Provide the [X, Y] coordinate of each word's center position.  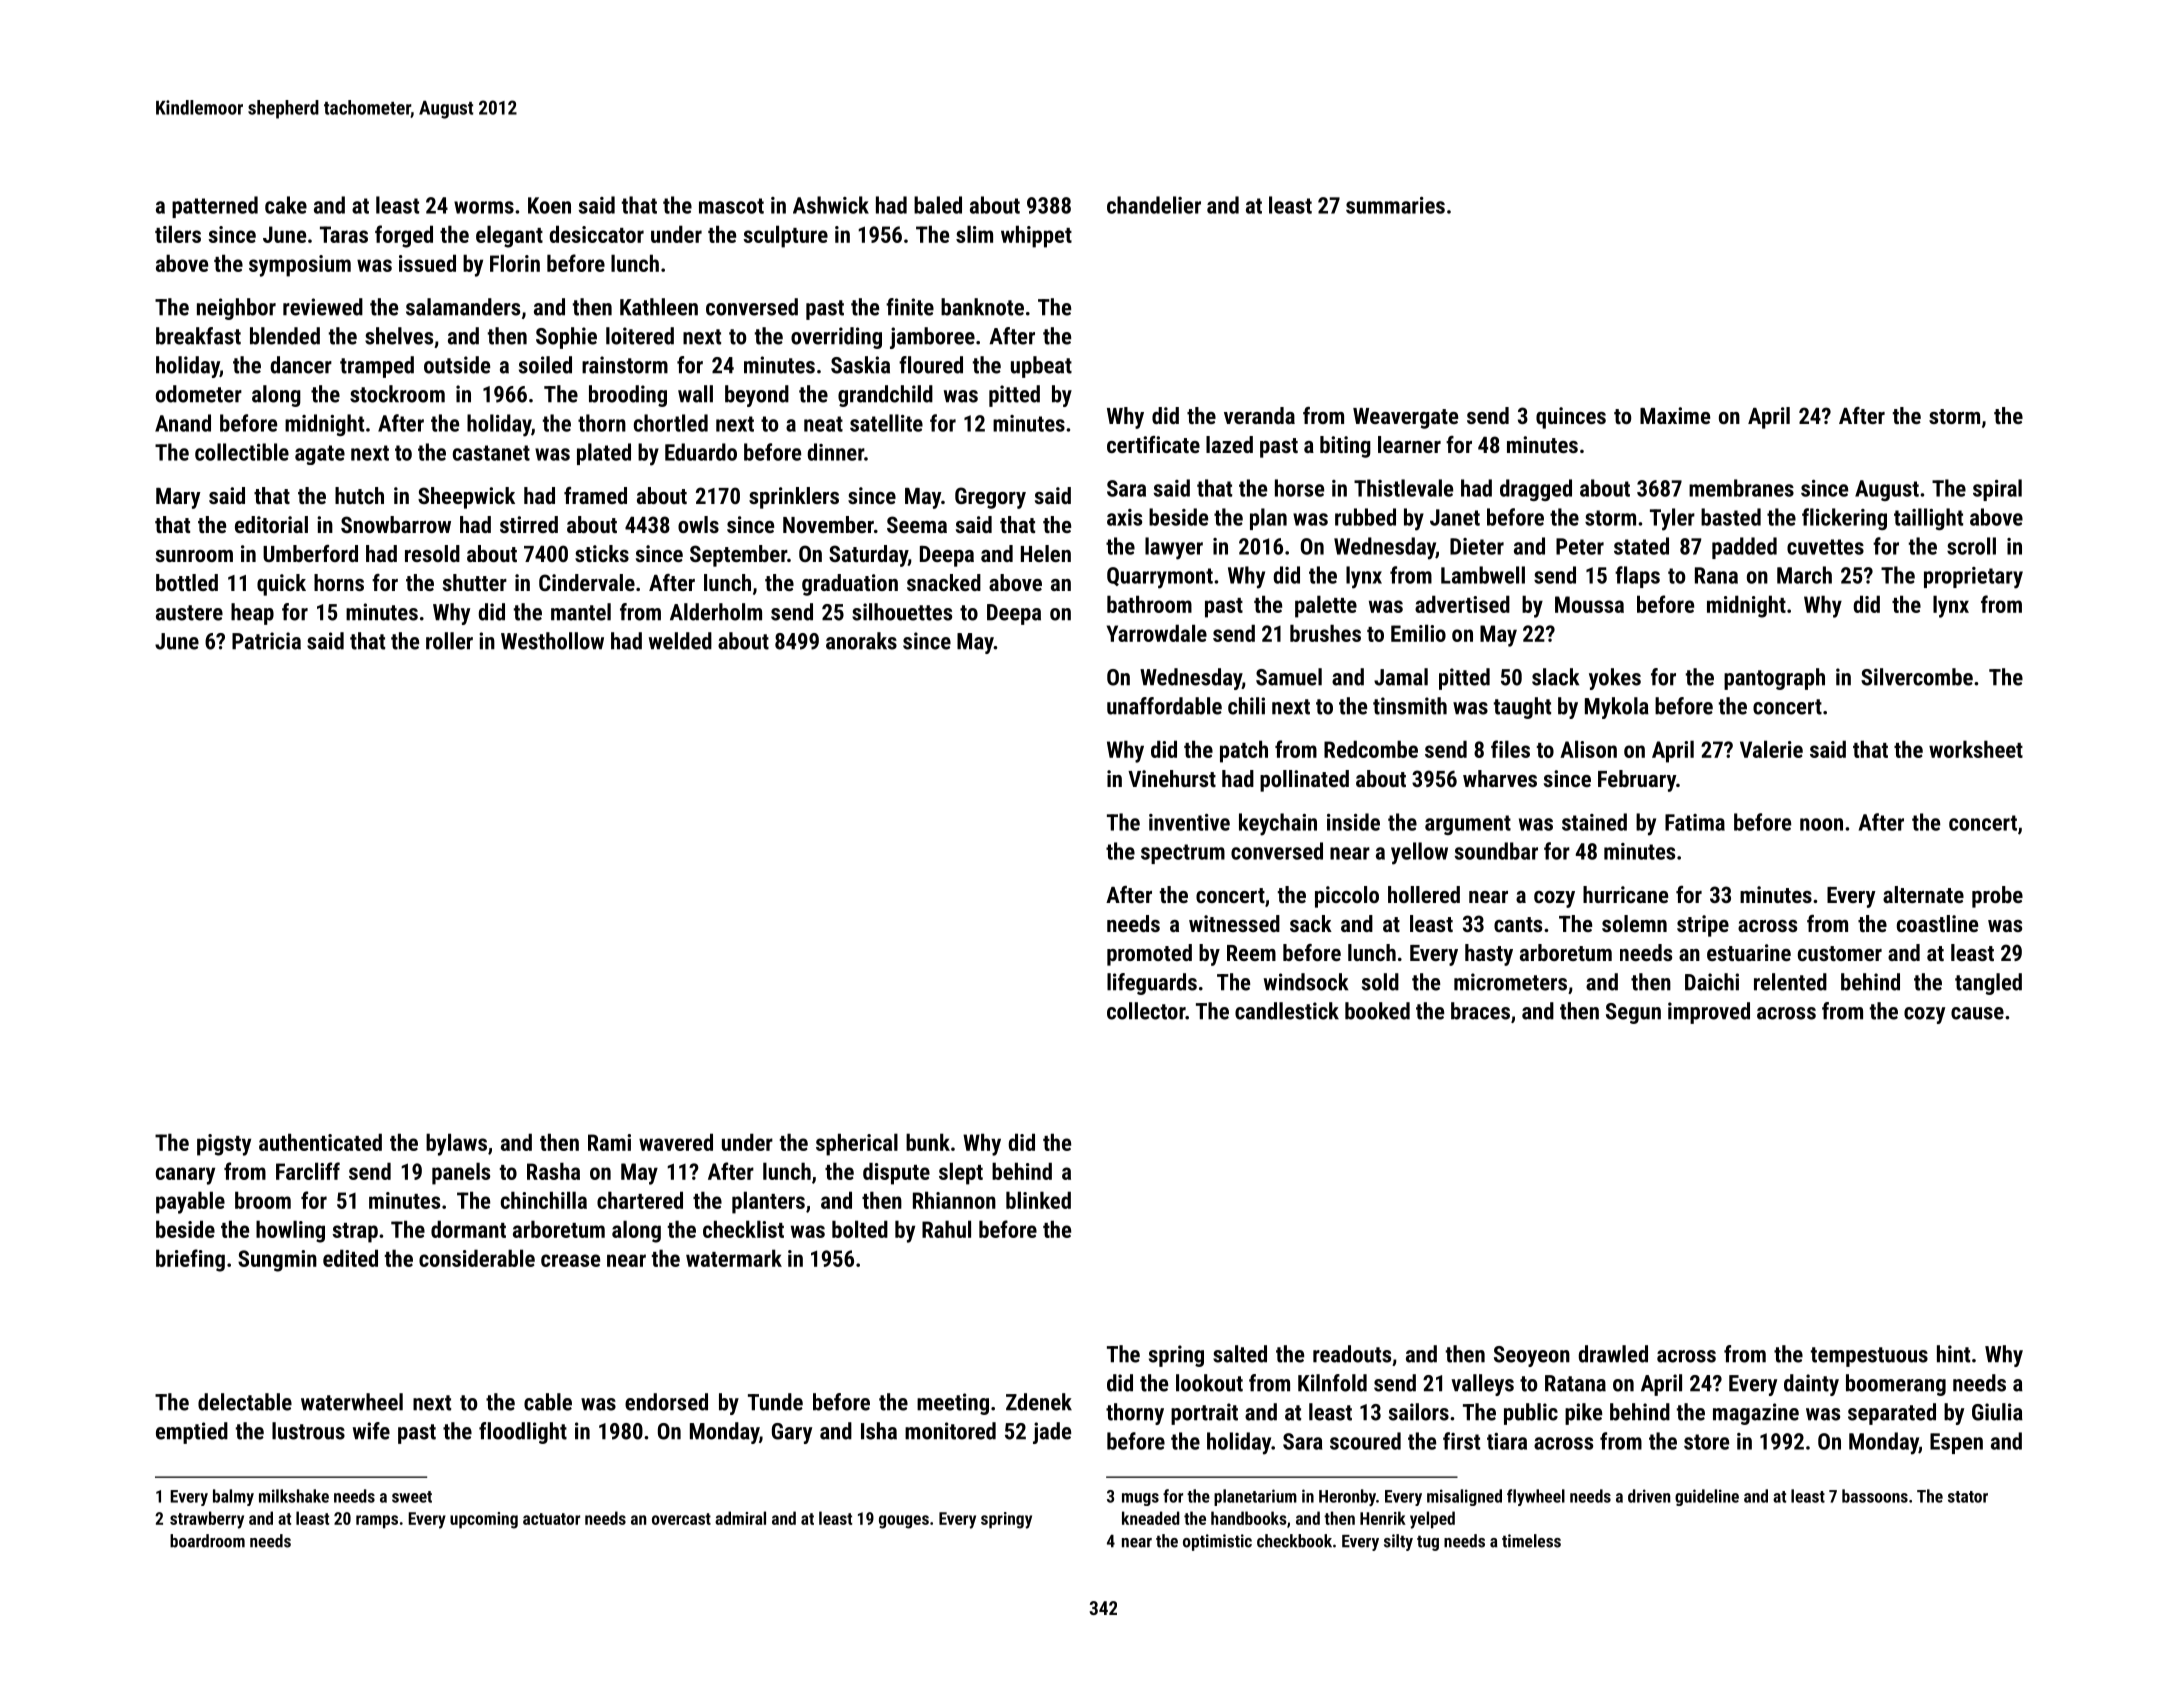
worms [484, 207]
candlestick [1287, 1011]
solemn [1634, 923]
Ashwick [831, 205]
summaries [1395, 205]
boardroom [207, 1541]
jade [1052, 1433]
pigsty [224, 1145]
